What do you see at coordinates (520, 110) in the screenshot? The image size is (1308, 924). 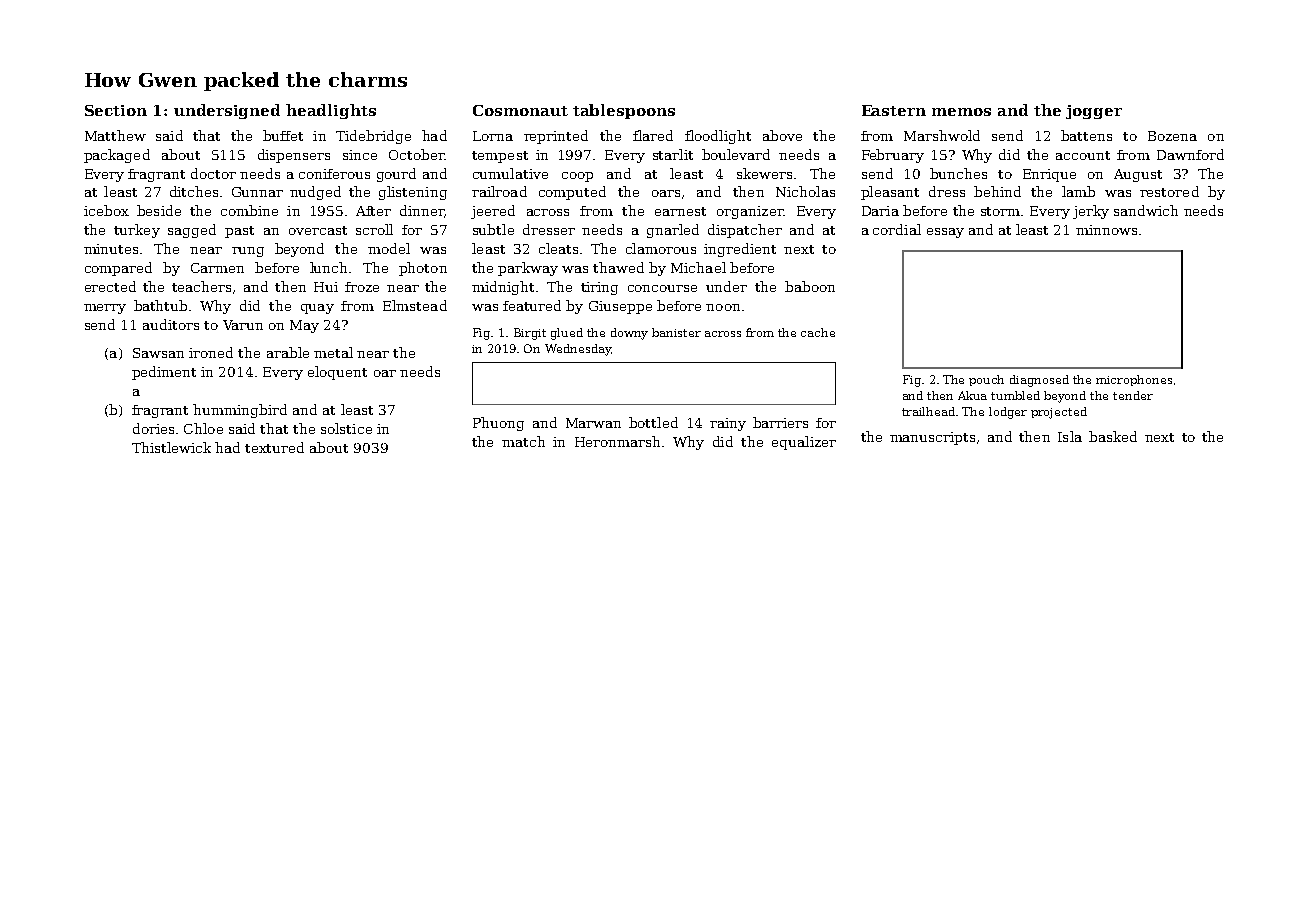 I see `Cosmonaut` at bounding box center [520, 110].
